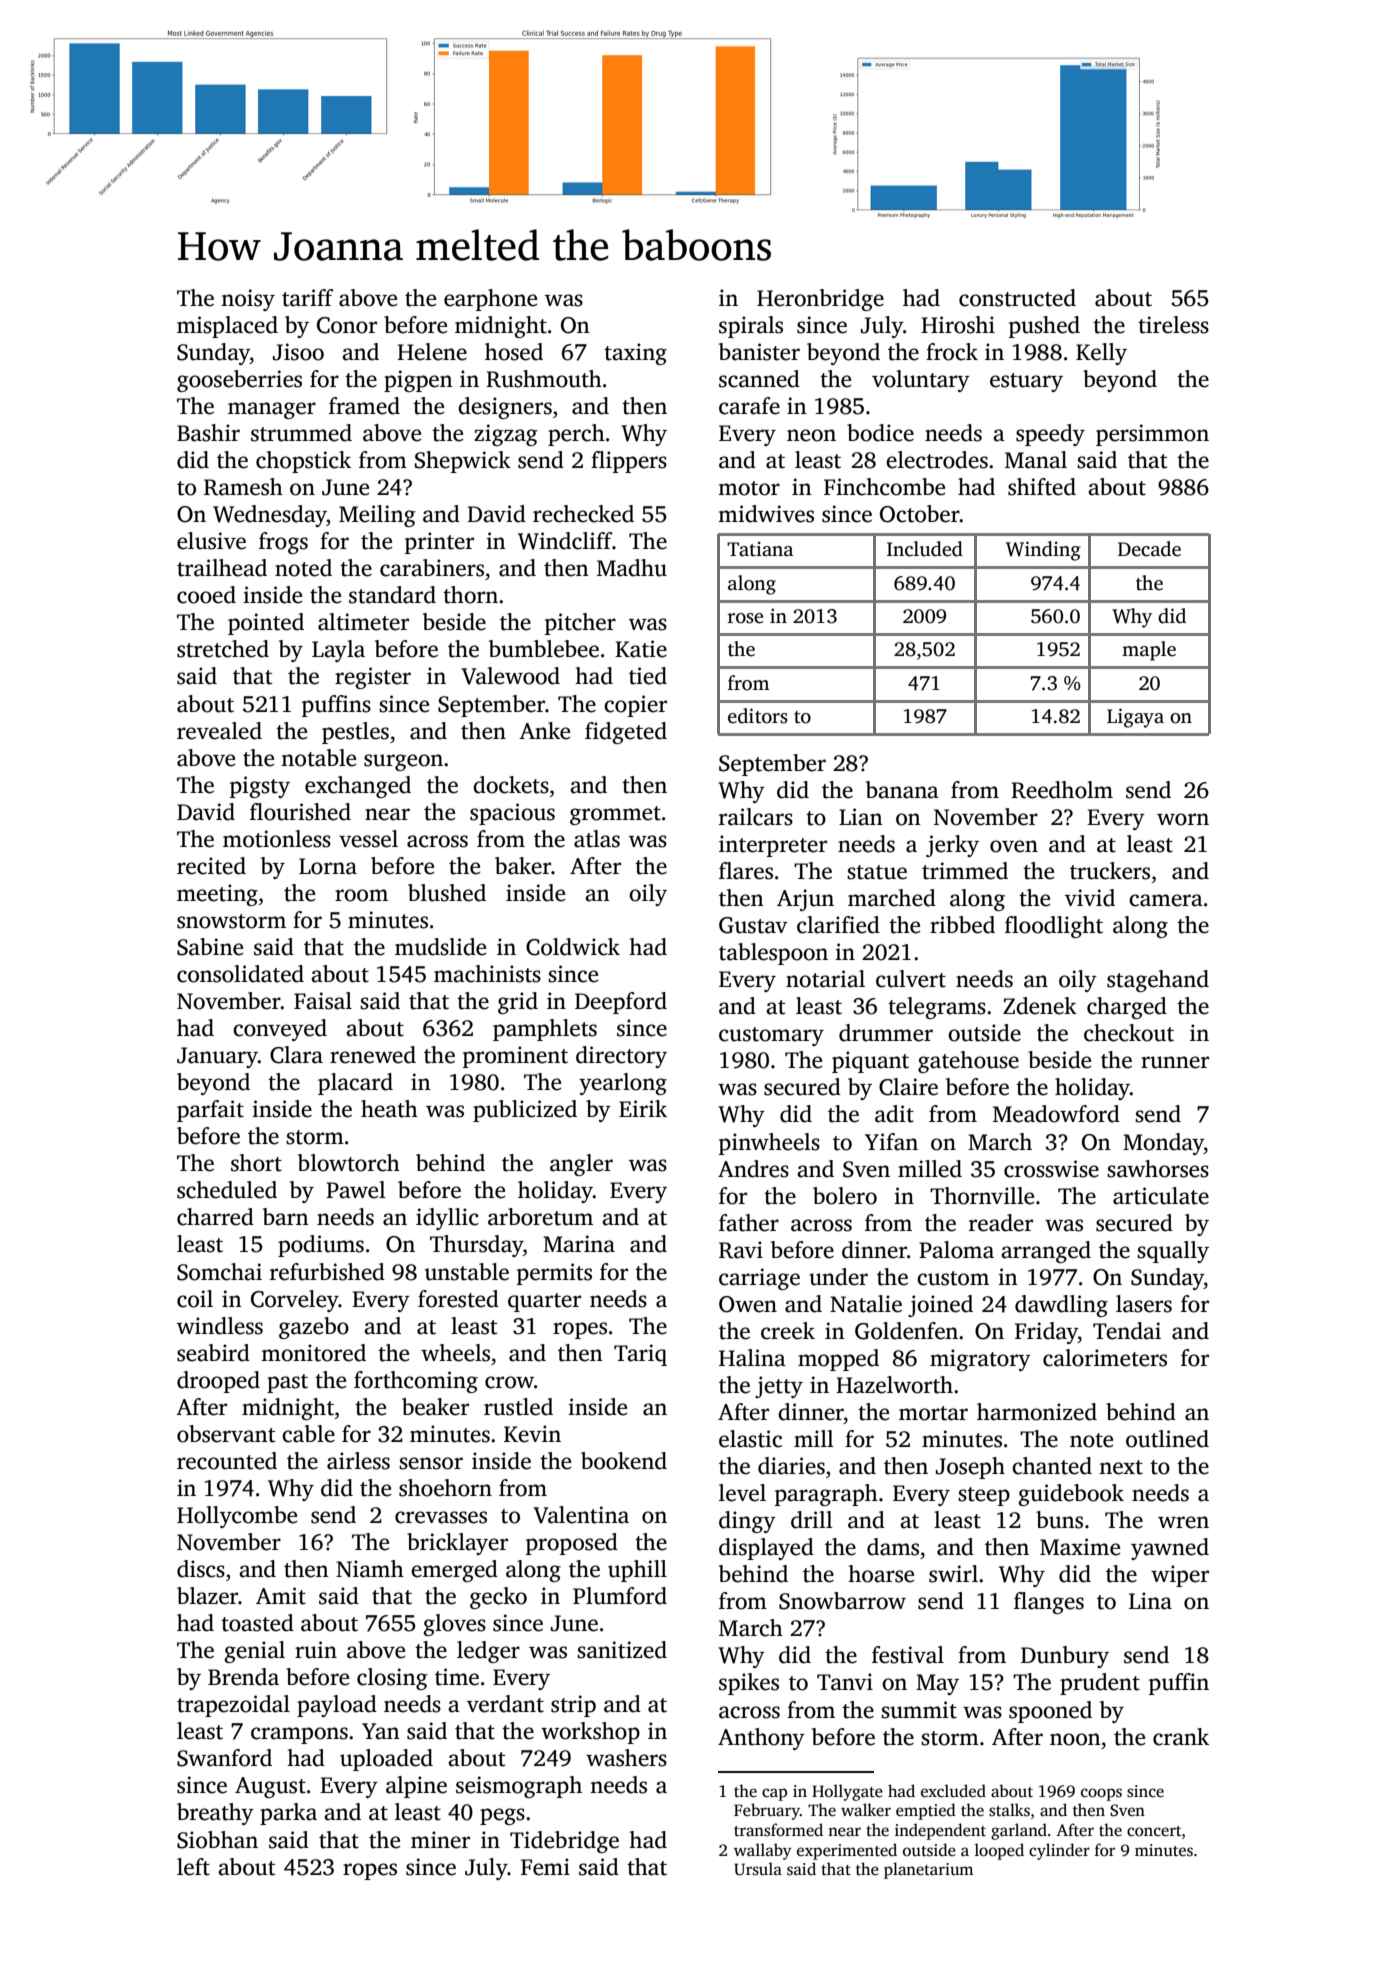  I want to click on Heronbridge, so click(820, 300).
